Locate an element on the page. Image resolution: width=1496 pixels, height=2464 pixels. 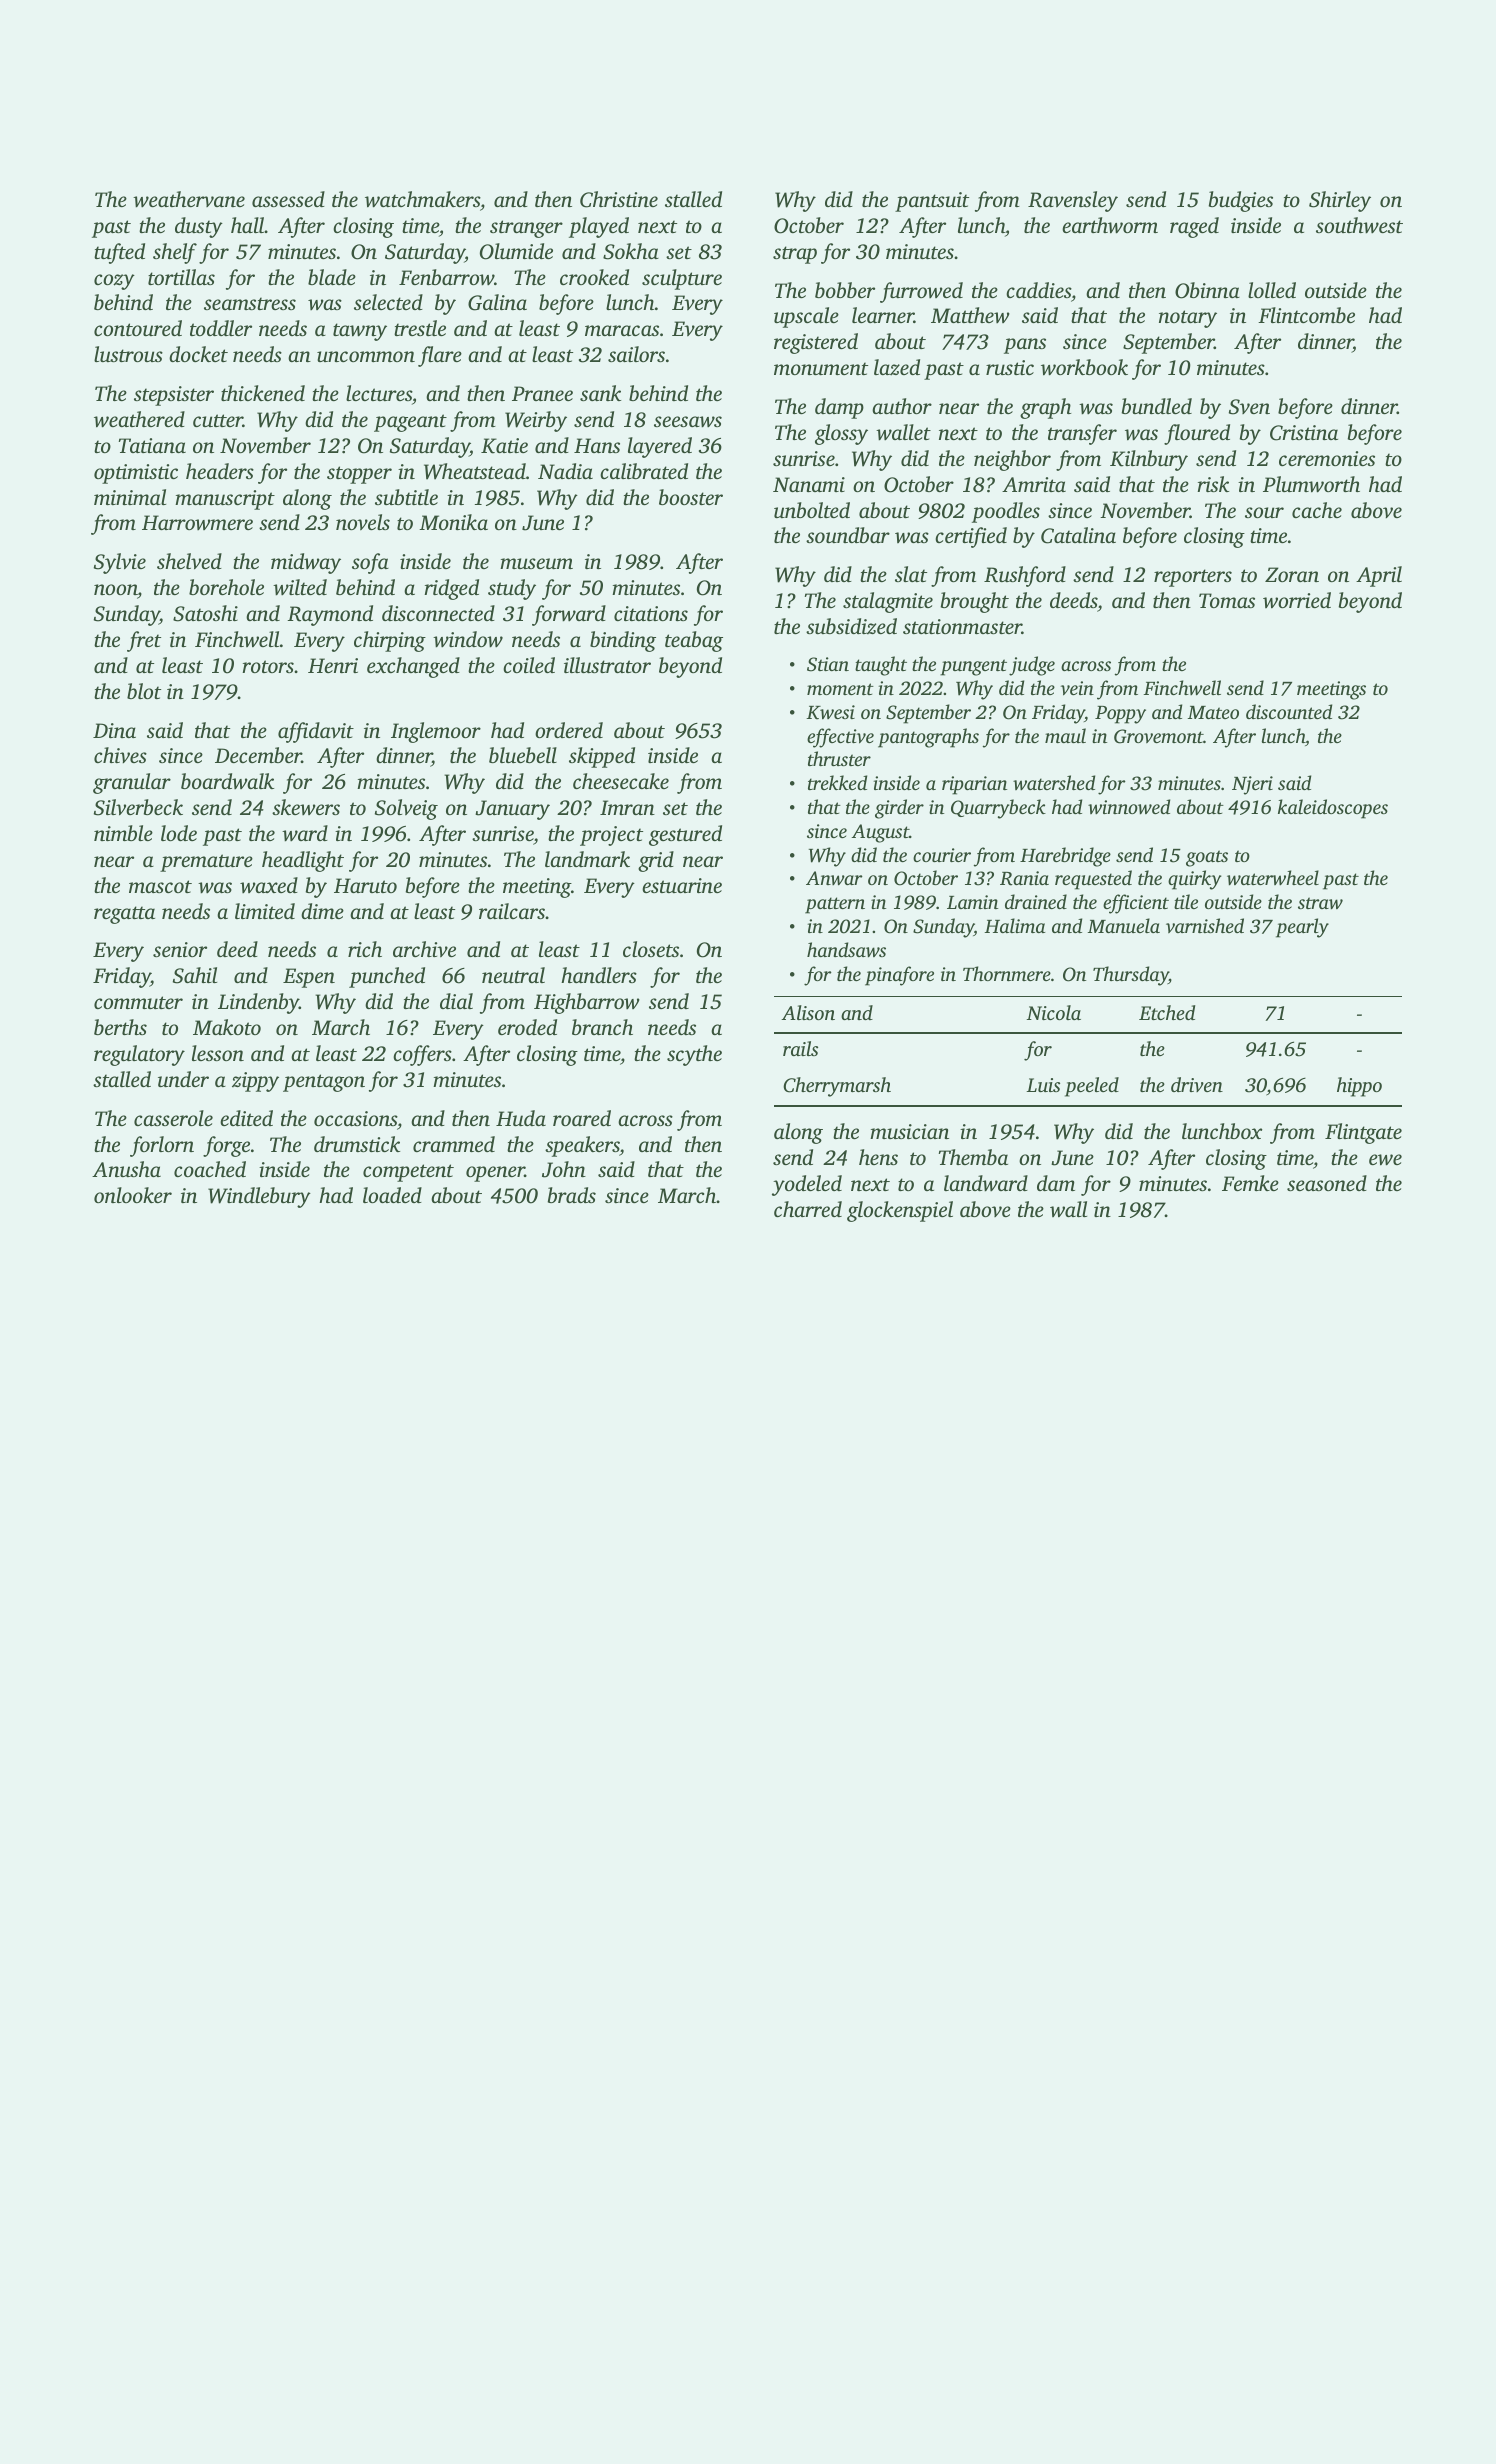
Shirley is located at coordinates (1340, 201).
